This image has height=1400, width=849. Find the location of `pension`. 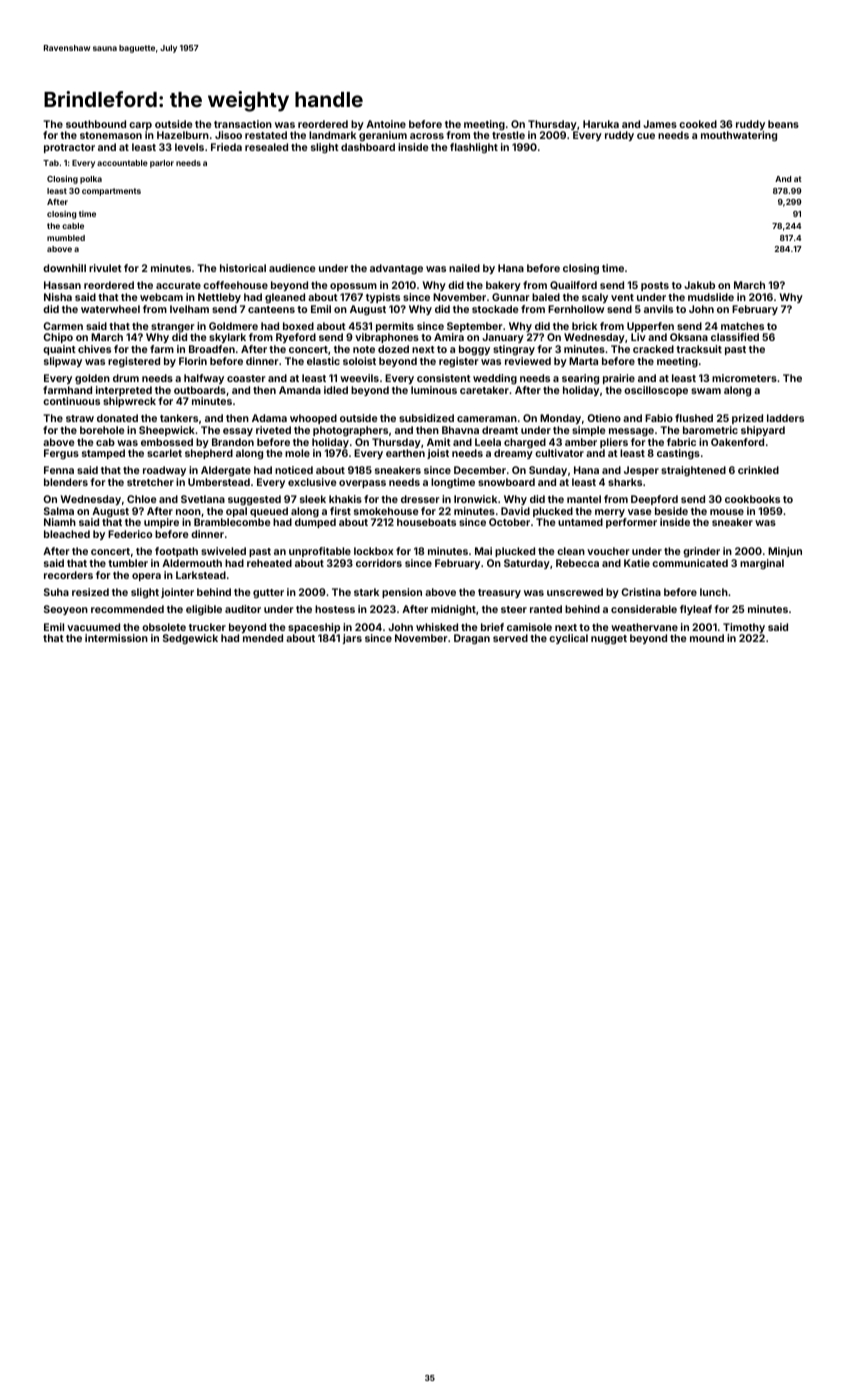

pension is located at coordinates (402, 593).
